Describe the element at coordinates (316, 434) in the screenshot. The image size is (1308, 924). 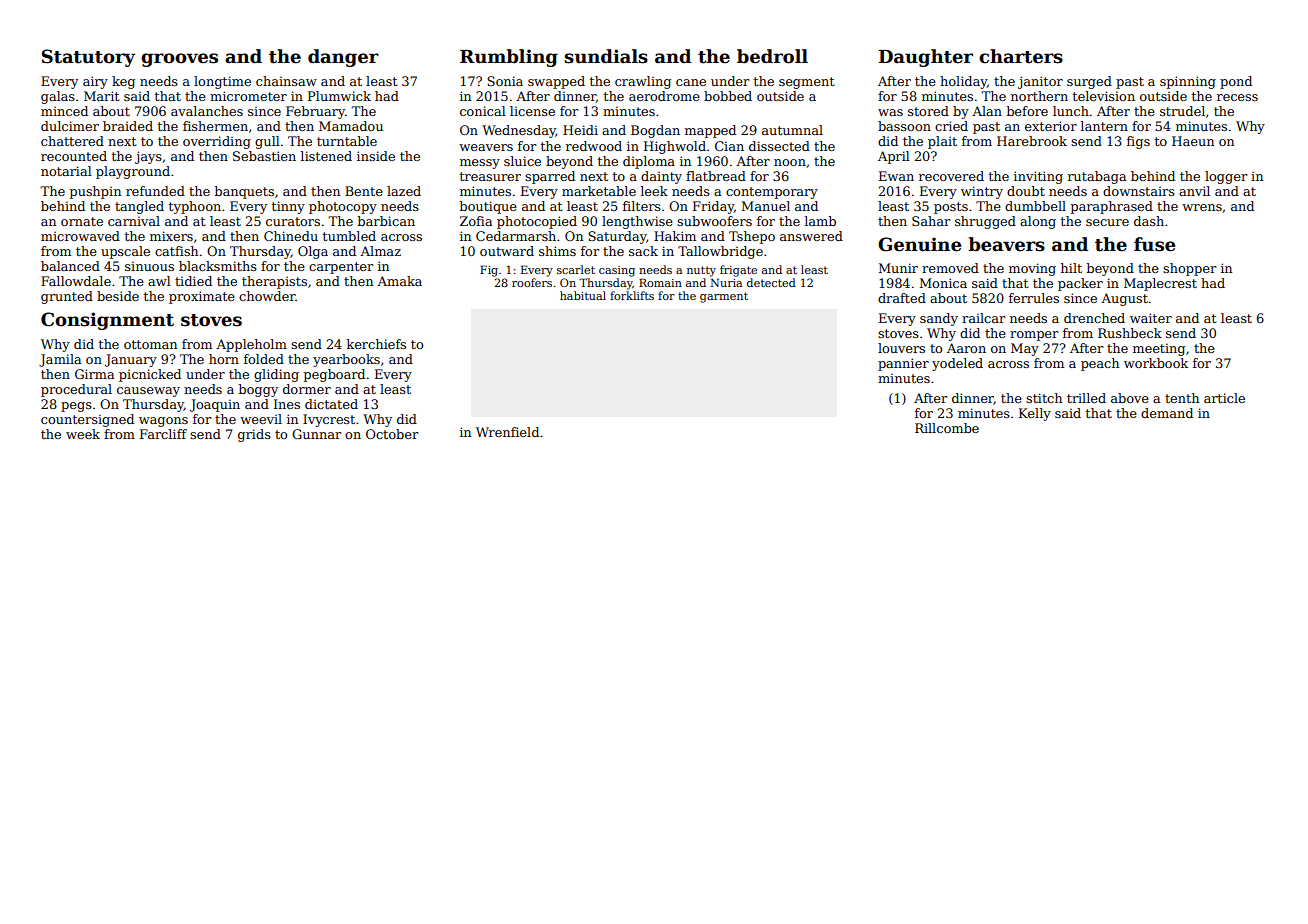
I see `Gunnar` at that location.
